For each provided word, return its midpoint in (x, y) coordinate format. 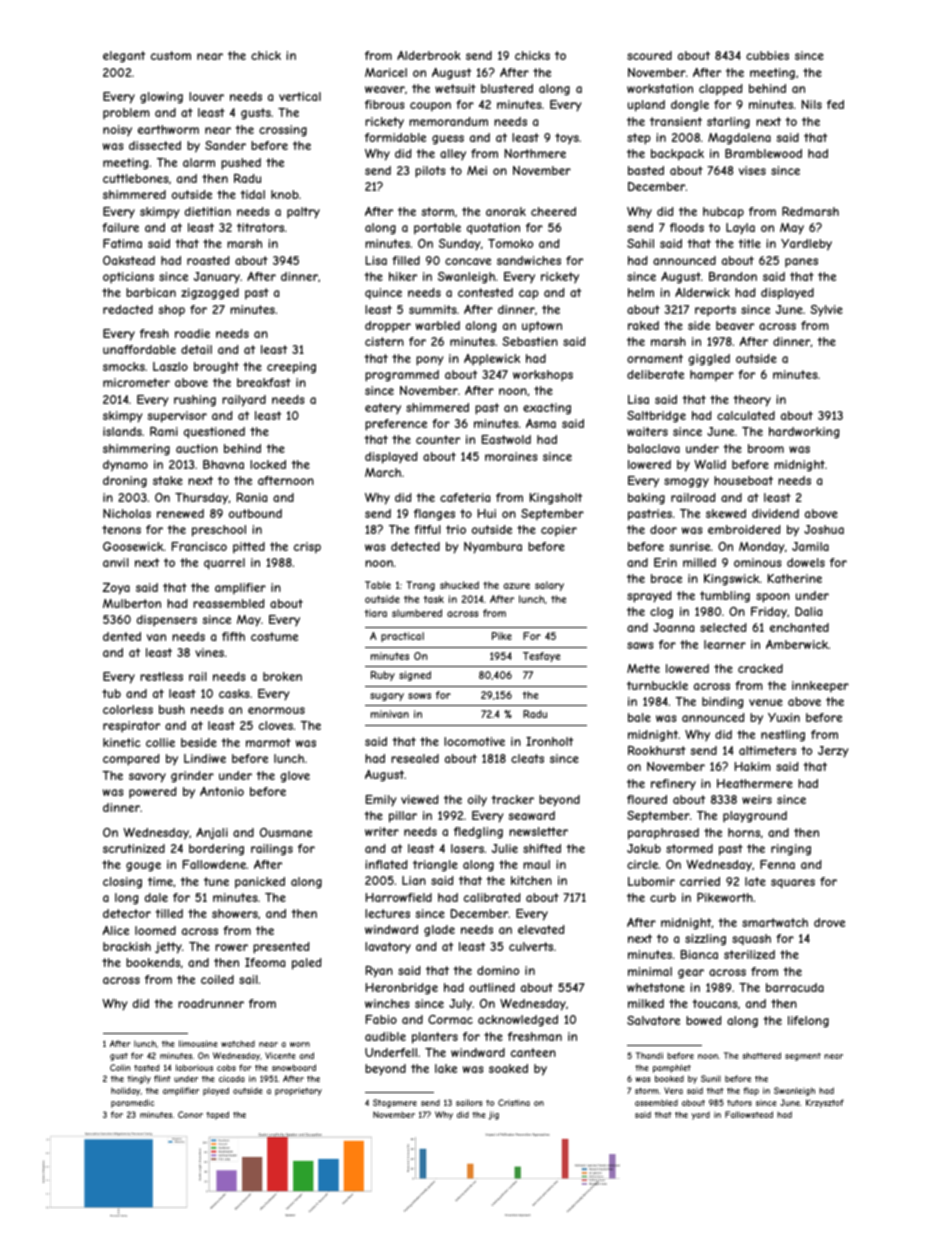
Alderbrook (429, 55)
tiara (376, 613)
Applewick (492, 360)
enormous (276, 710)
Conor (190, 1114)
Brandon (733, 276)
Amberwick (797, 644)
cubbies (767, 55)
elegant (124, 57)
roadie (192, 333)
